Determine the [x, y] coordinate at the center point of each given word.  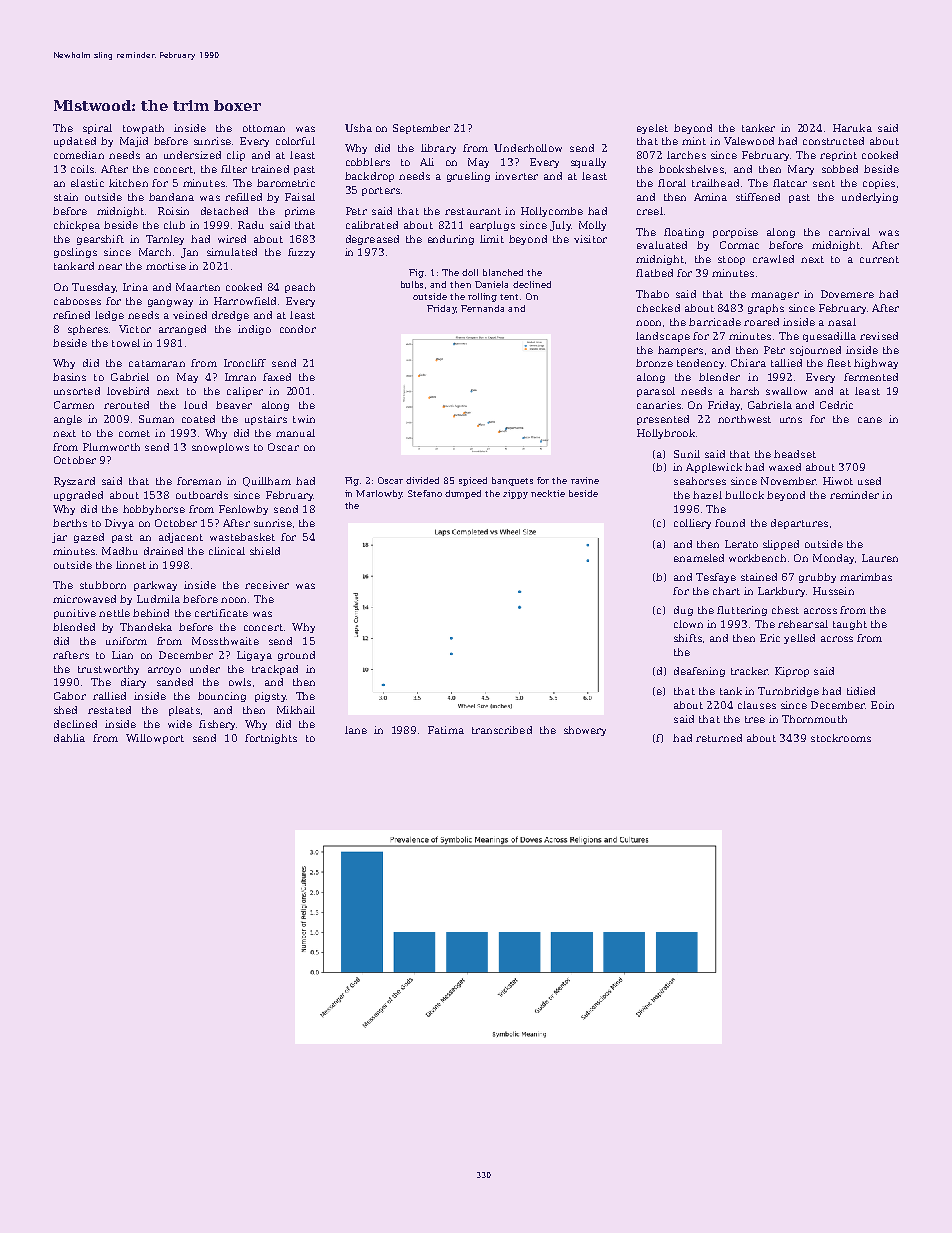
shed [65, 710]
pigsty [270, 697]
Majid [134, 142]
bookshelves [691, 169]
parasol [656, 392]
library [438, 149]
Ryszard [74, 482]
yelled [799, 639]
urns [791, 420]
